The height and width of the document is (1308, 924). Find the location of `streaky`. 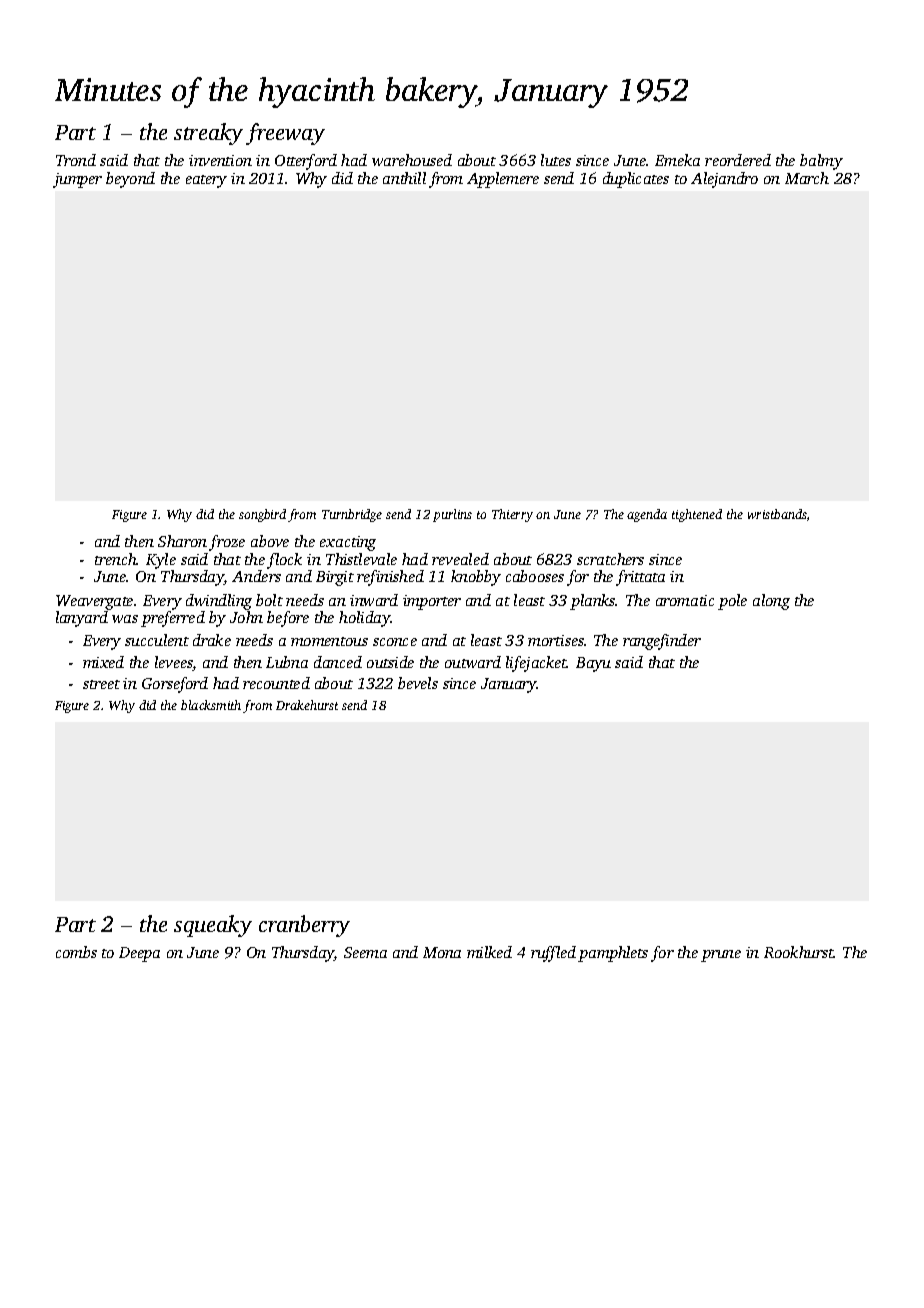

streaky is located at coordinates (208, 134).
